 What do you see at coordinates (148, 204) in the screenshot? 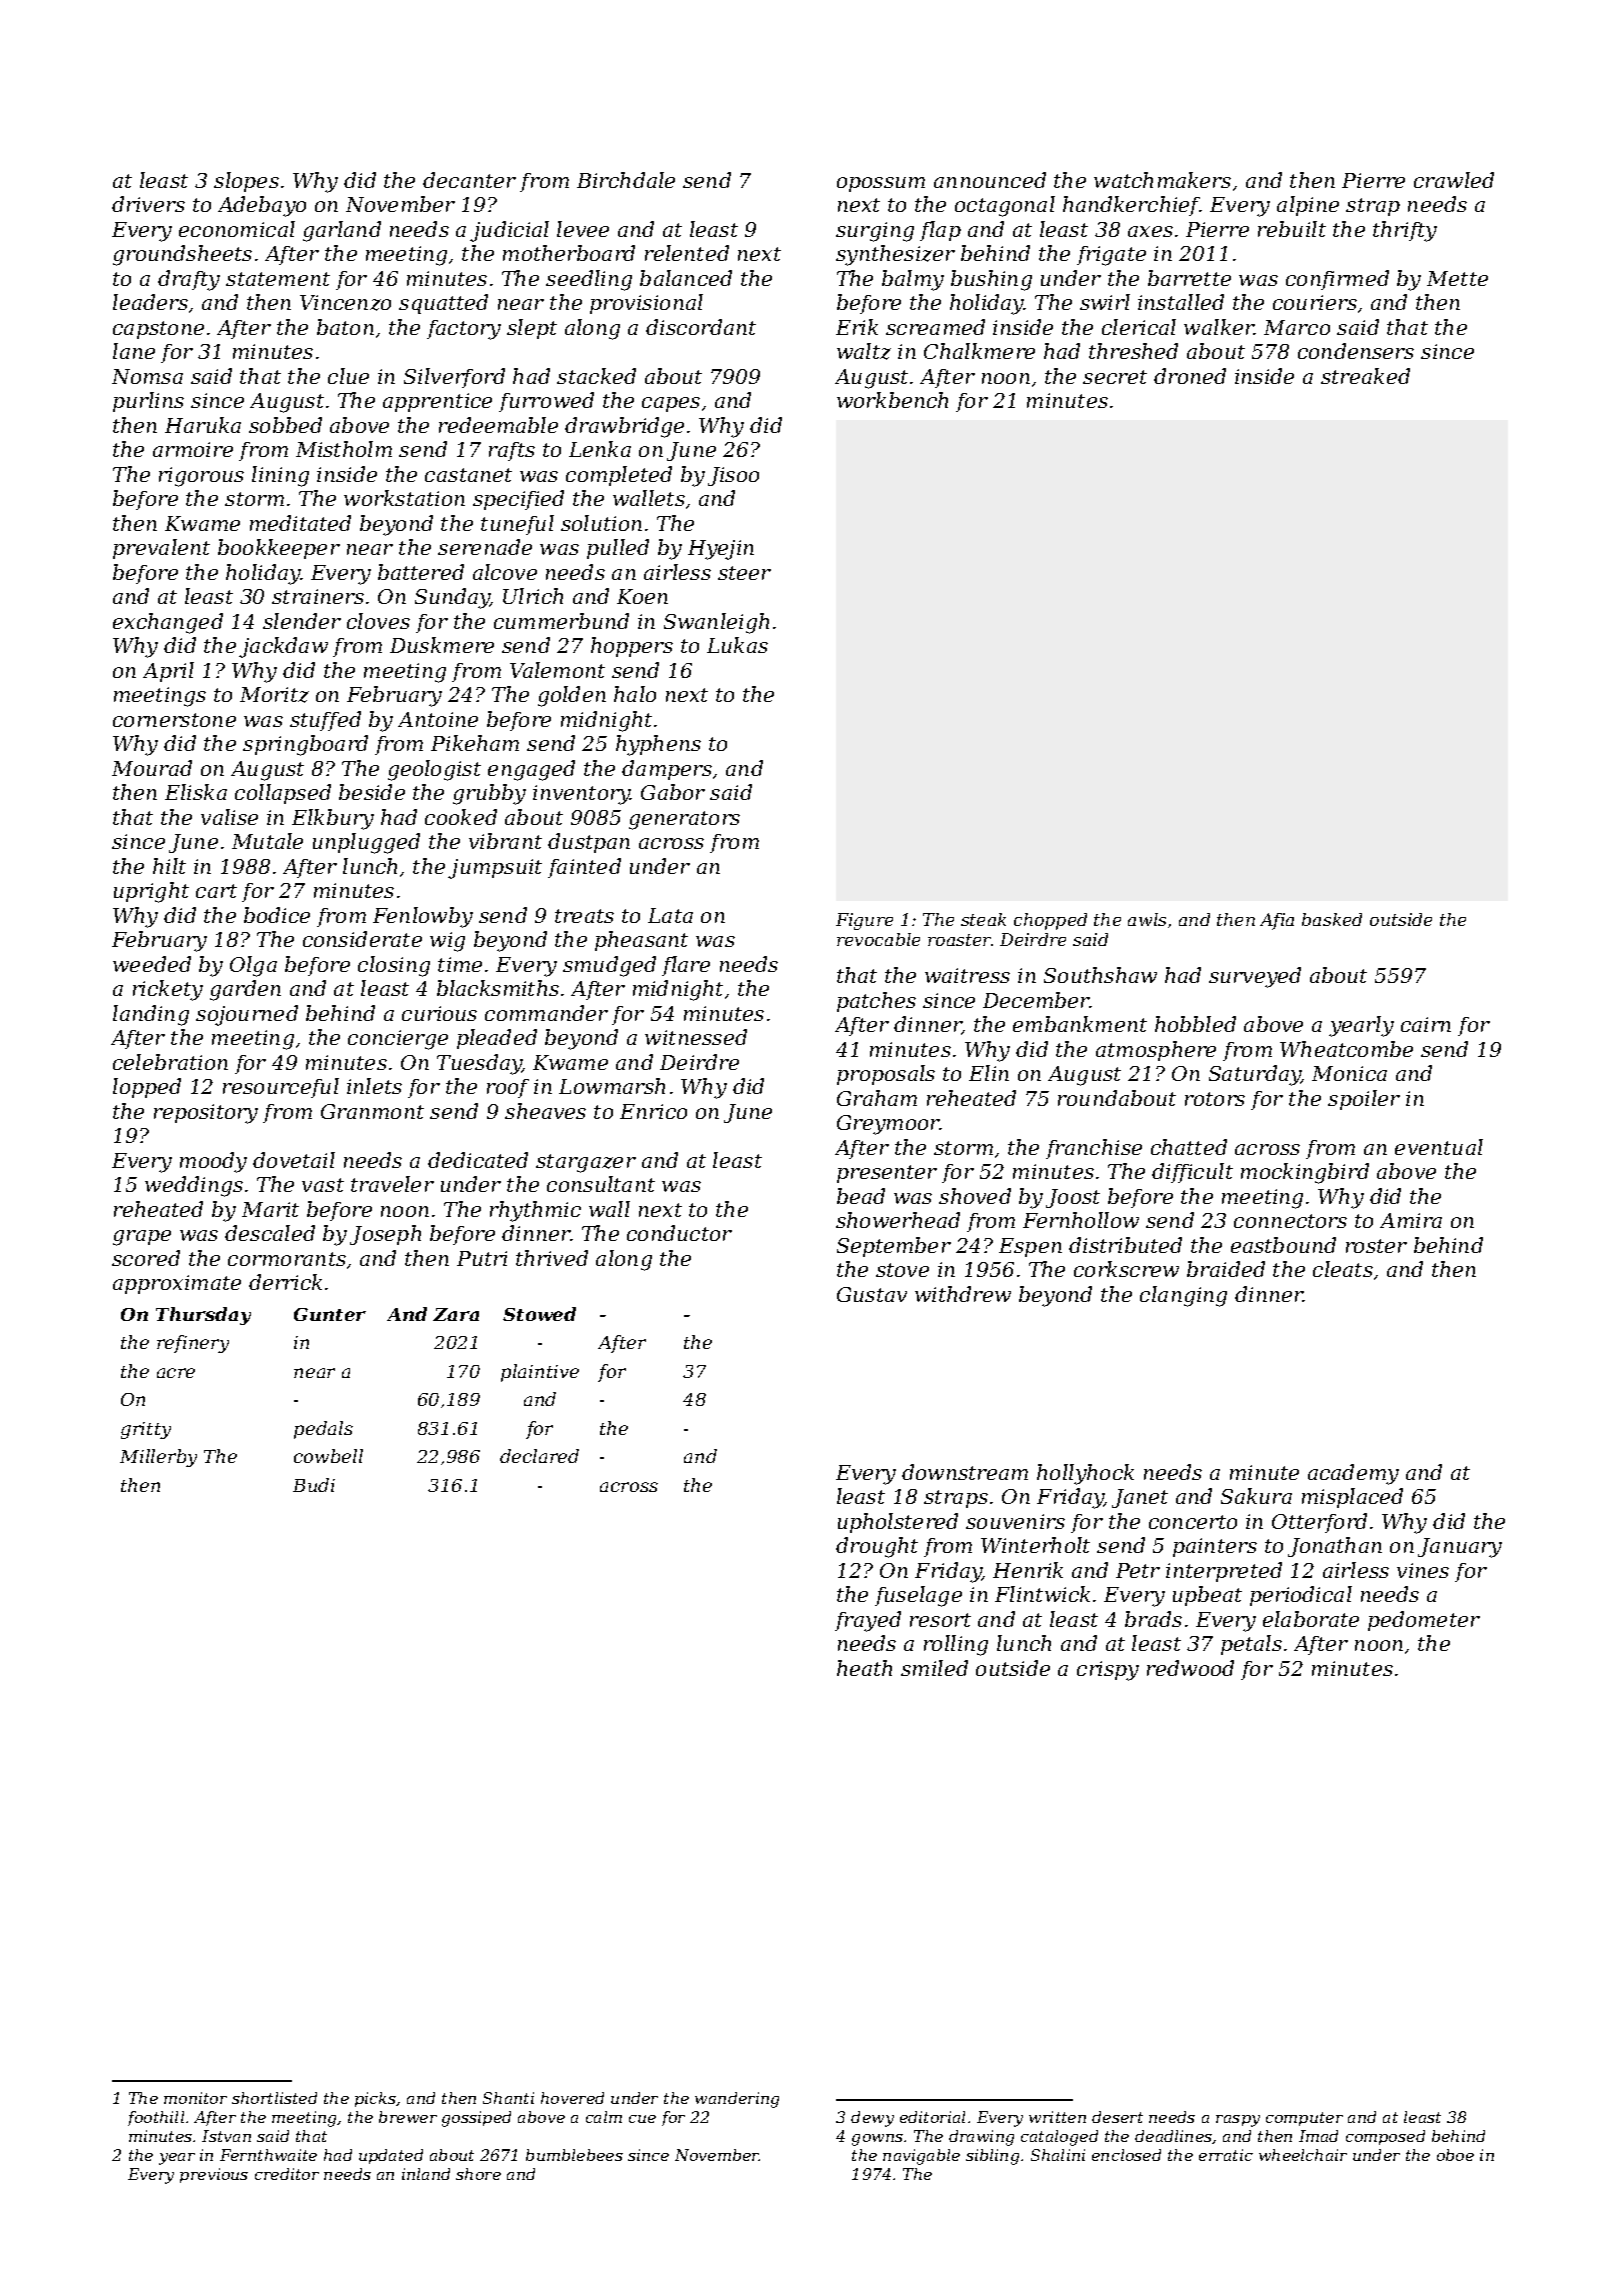
I see `drivers` at bounding box center [148, 204].
